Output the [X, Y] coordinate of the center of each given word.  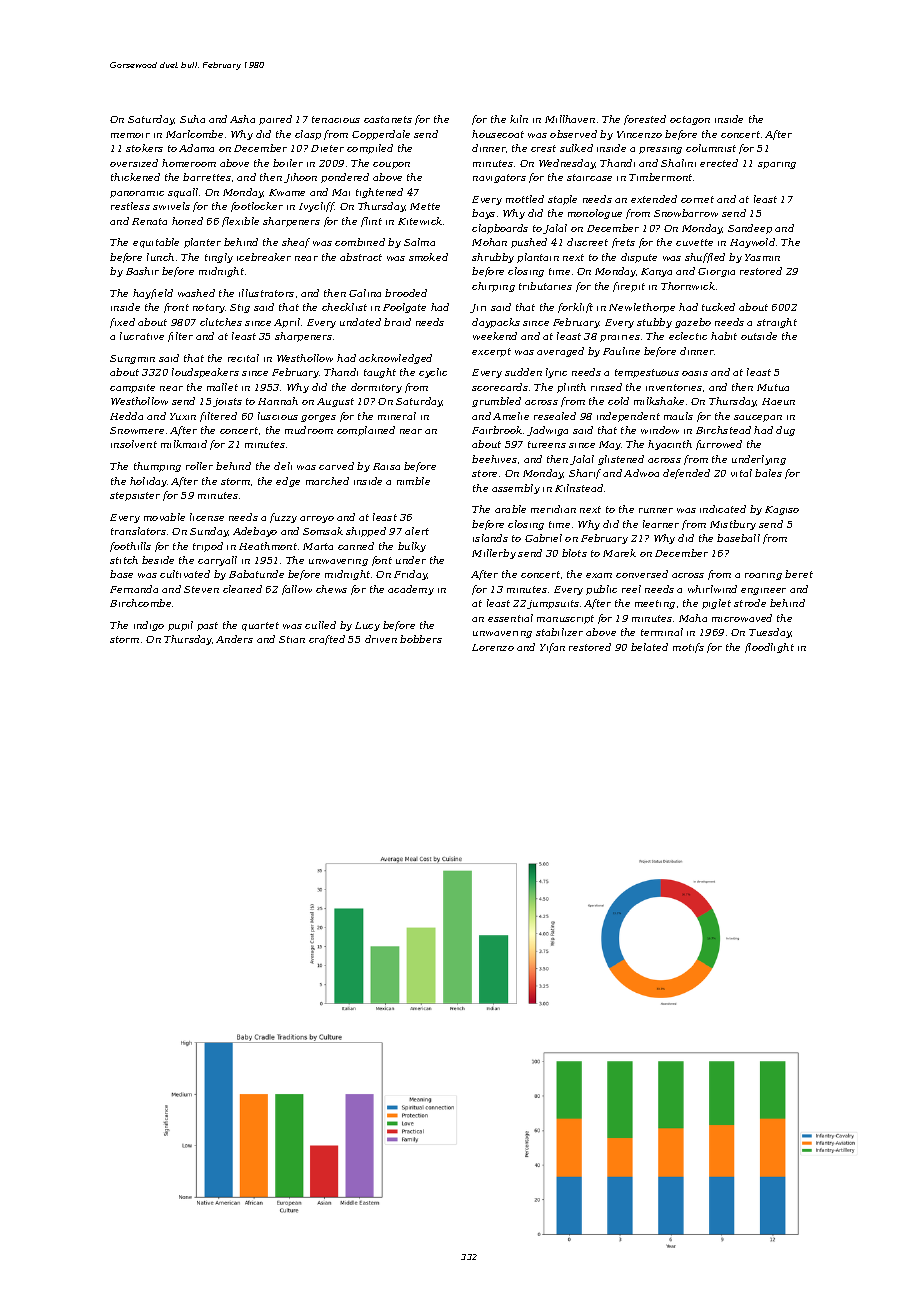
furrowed [719, 445]
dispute [639, 258]
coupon [391, 165]
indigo [149, 626]
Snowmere [137, 430]
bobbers [421, 639]
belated [649, 647]
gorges [318, 418]
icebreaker [264, 257]
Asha [242, 119]
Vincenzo [639, 134]
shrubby [493, 258]
